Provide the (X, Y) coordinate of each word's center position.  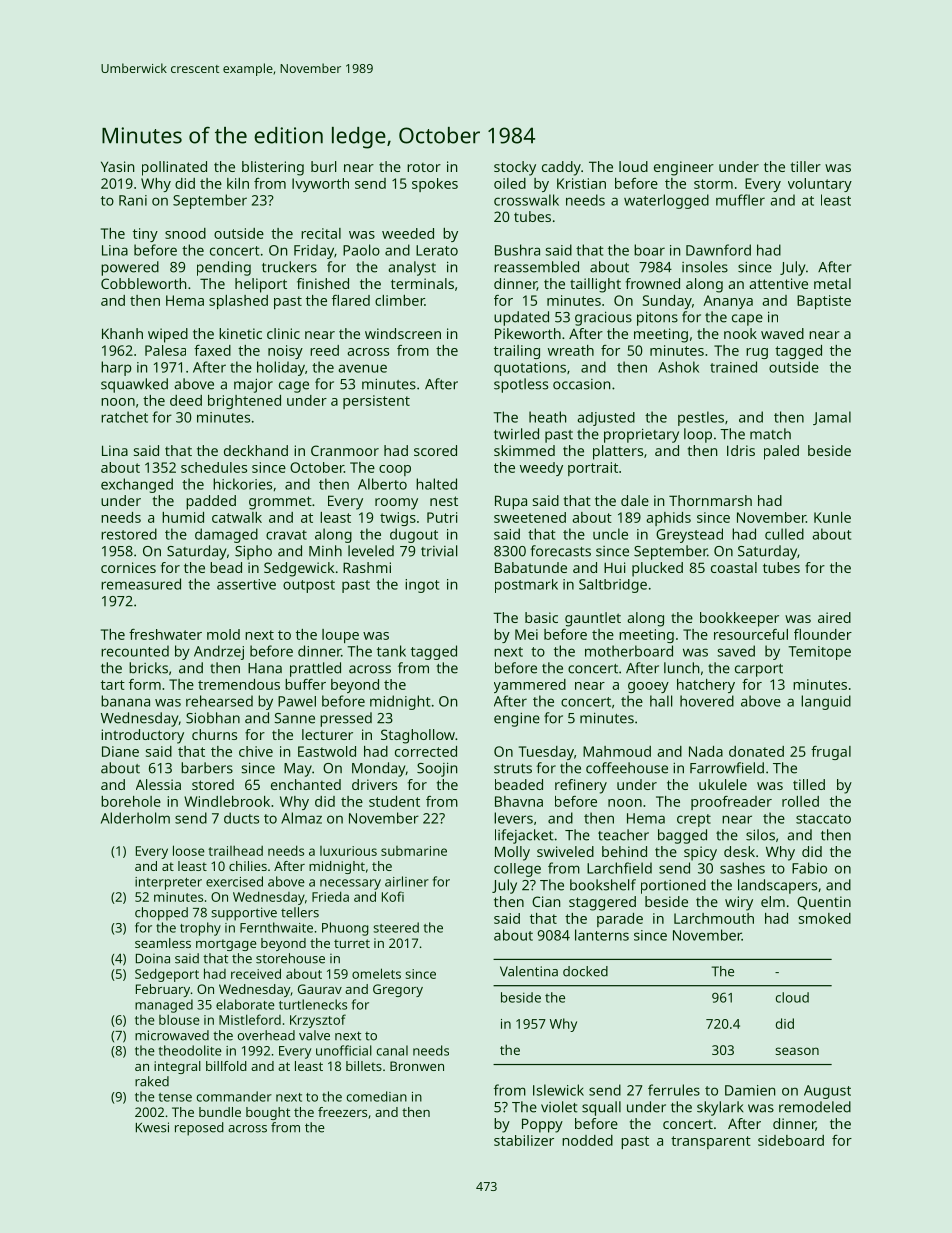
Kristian (581, 183)
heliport (261, 285)
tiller (806, 166)
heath (547, 417)
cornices (128, 567)
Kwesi (152, 1127)
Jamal (832, 418)
